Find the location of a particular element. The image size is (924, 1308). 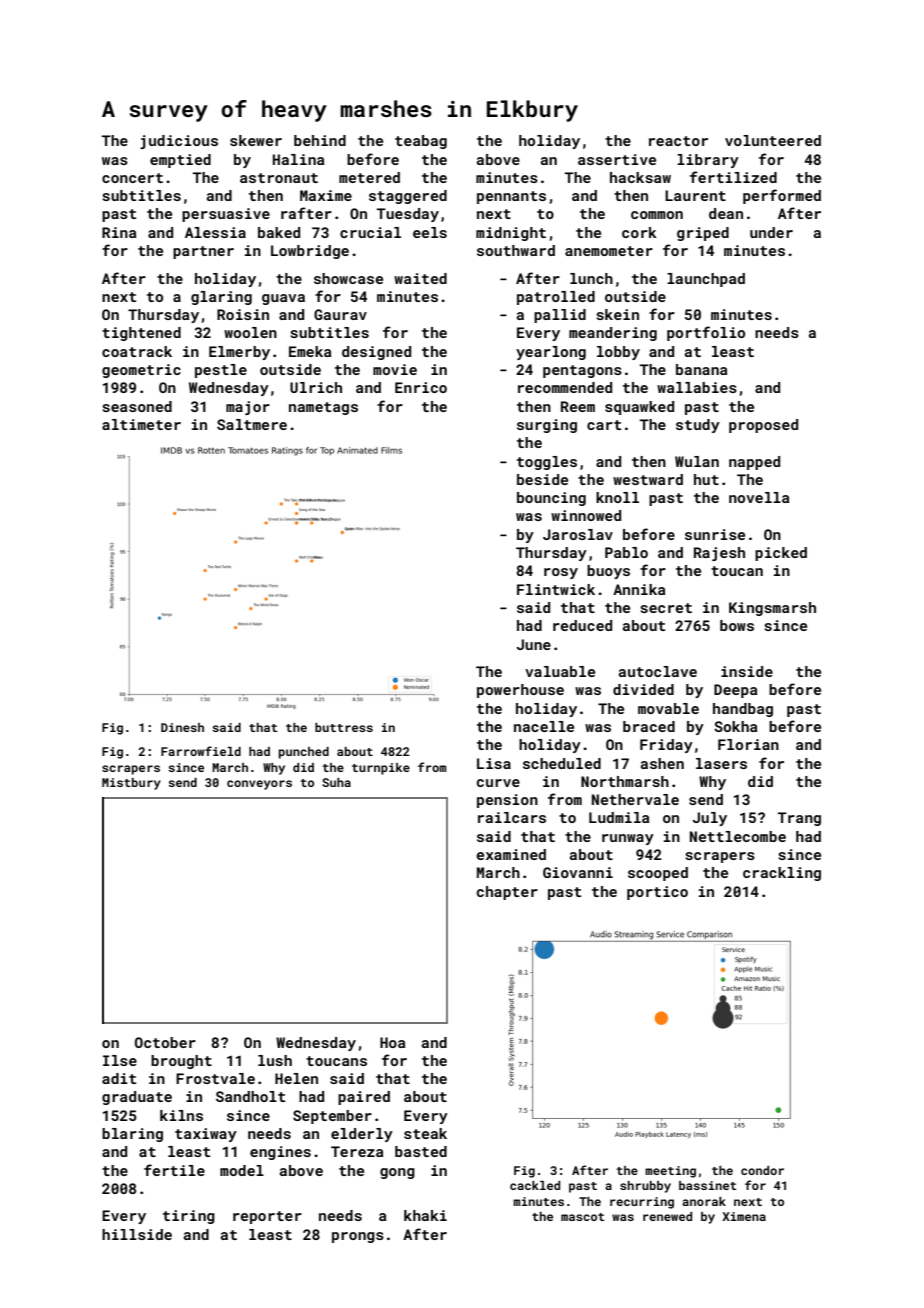

judicious is located at coordinates (179, 142).
